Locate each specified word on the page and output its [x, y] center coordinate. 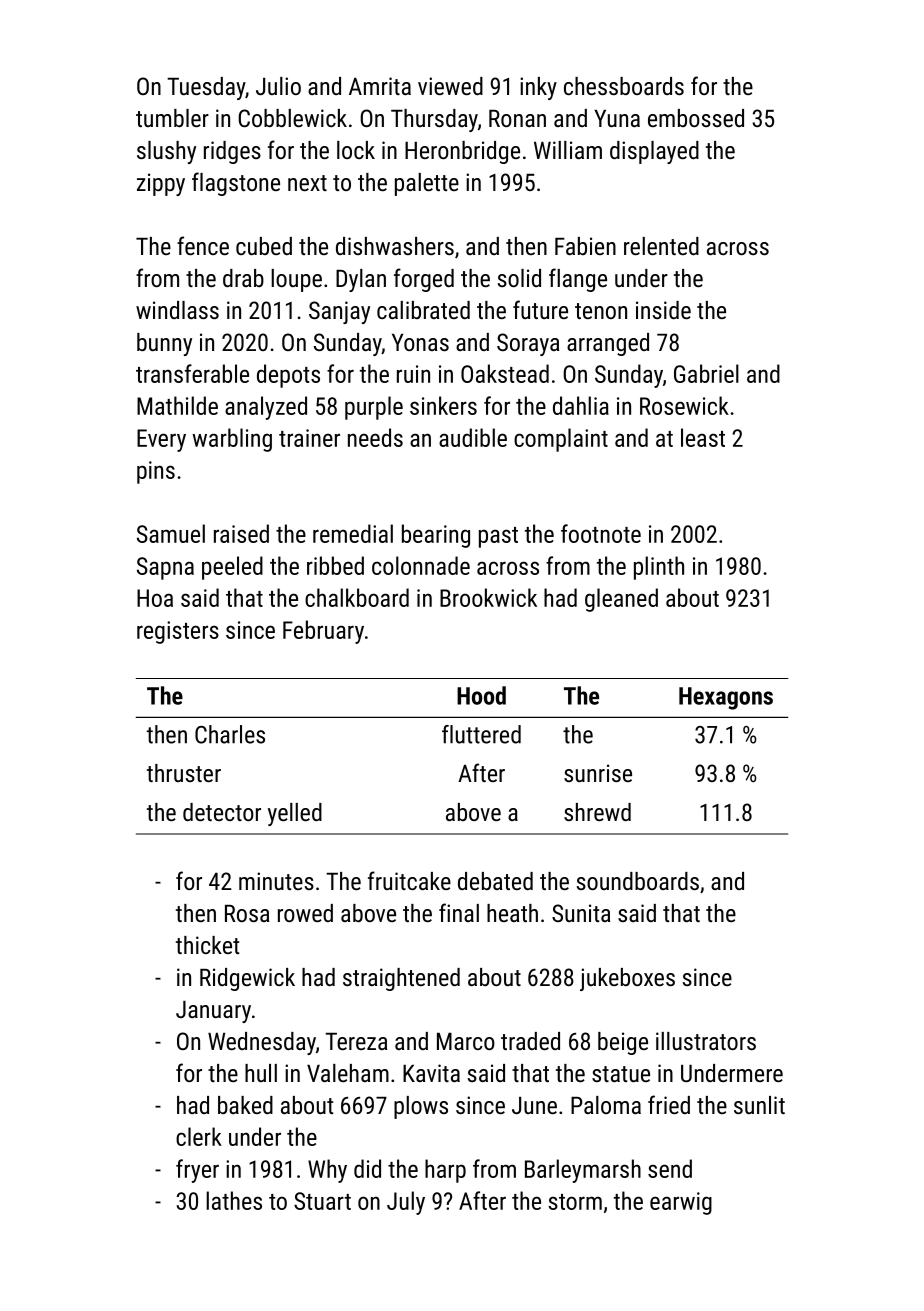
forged [424, 280]
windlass [177, 310]
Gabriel [706, 373]
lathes [234, 1200]
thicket [207, 945]
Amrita [380, 86]
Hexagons [726, 698]
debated [495, 881]
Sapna [165, 568]
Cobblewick [292, 118]
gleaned [621, 600]
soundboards [638, 881]
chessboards [624, 86]
